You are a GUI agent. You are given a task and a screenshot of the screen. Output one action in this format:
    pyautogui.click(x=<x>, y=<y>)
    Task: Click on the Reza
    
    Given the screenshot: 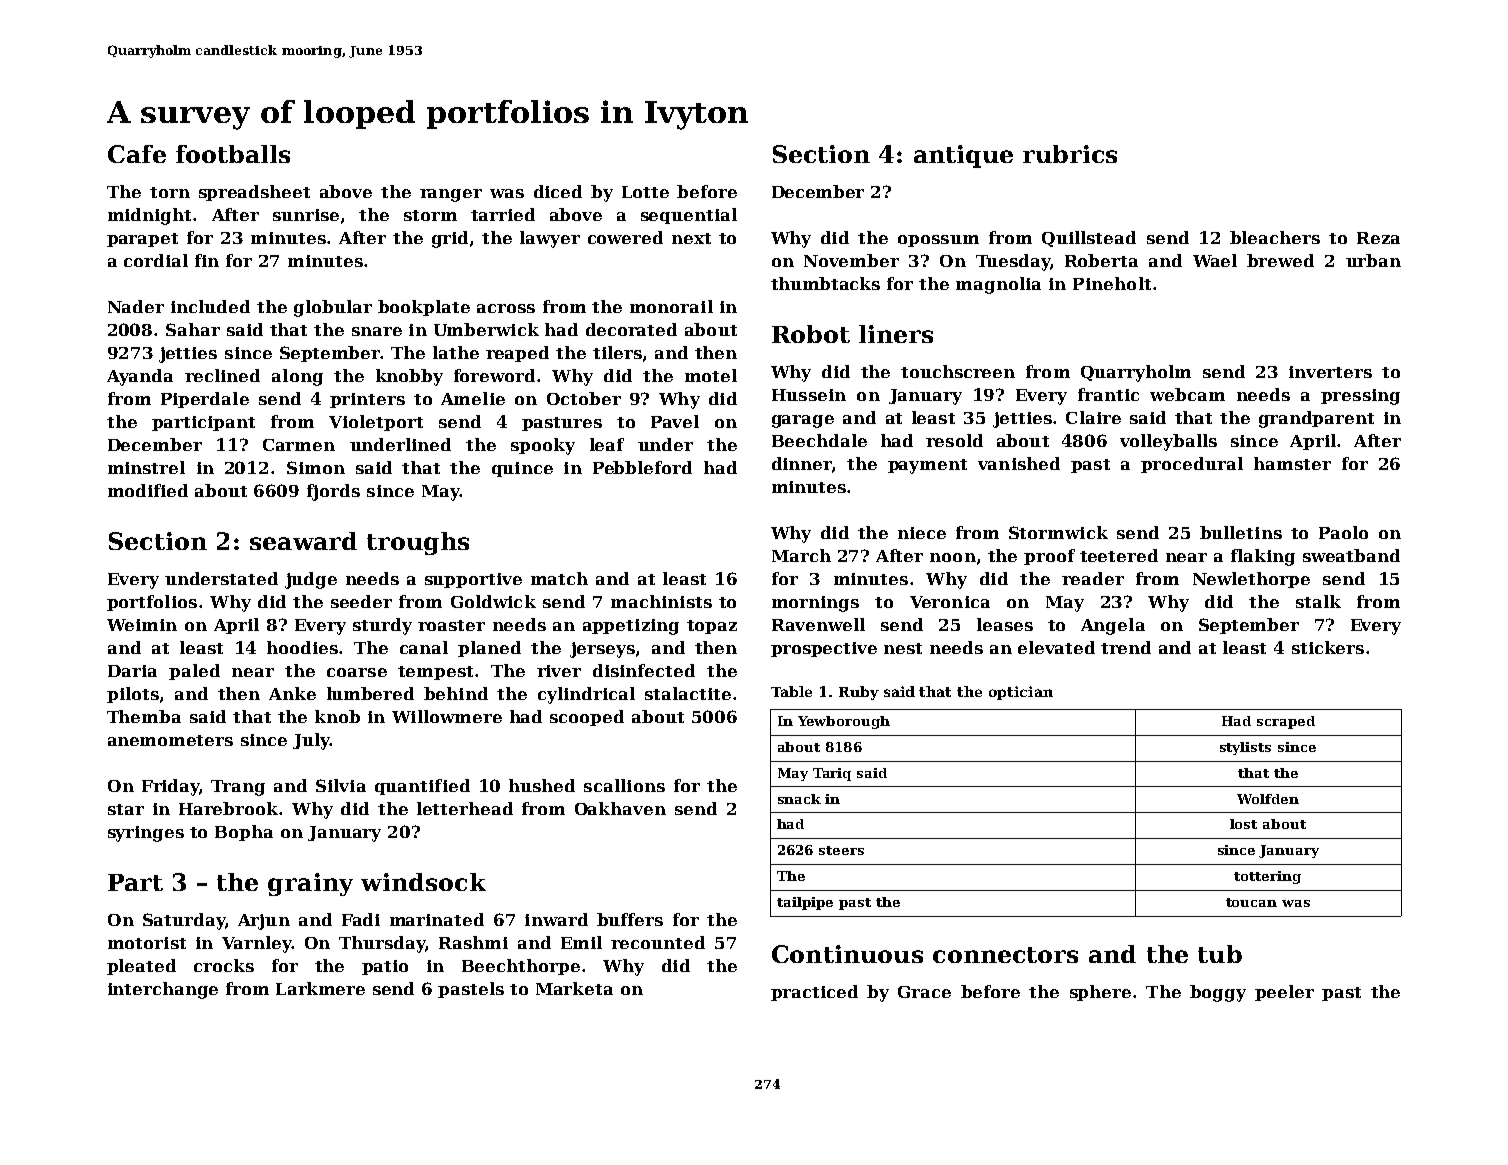 What is the action you would take?
    pyautogui.click(x=1378, y=238)
